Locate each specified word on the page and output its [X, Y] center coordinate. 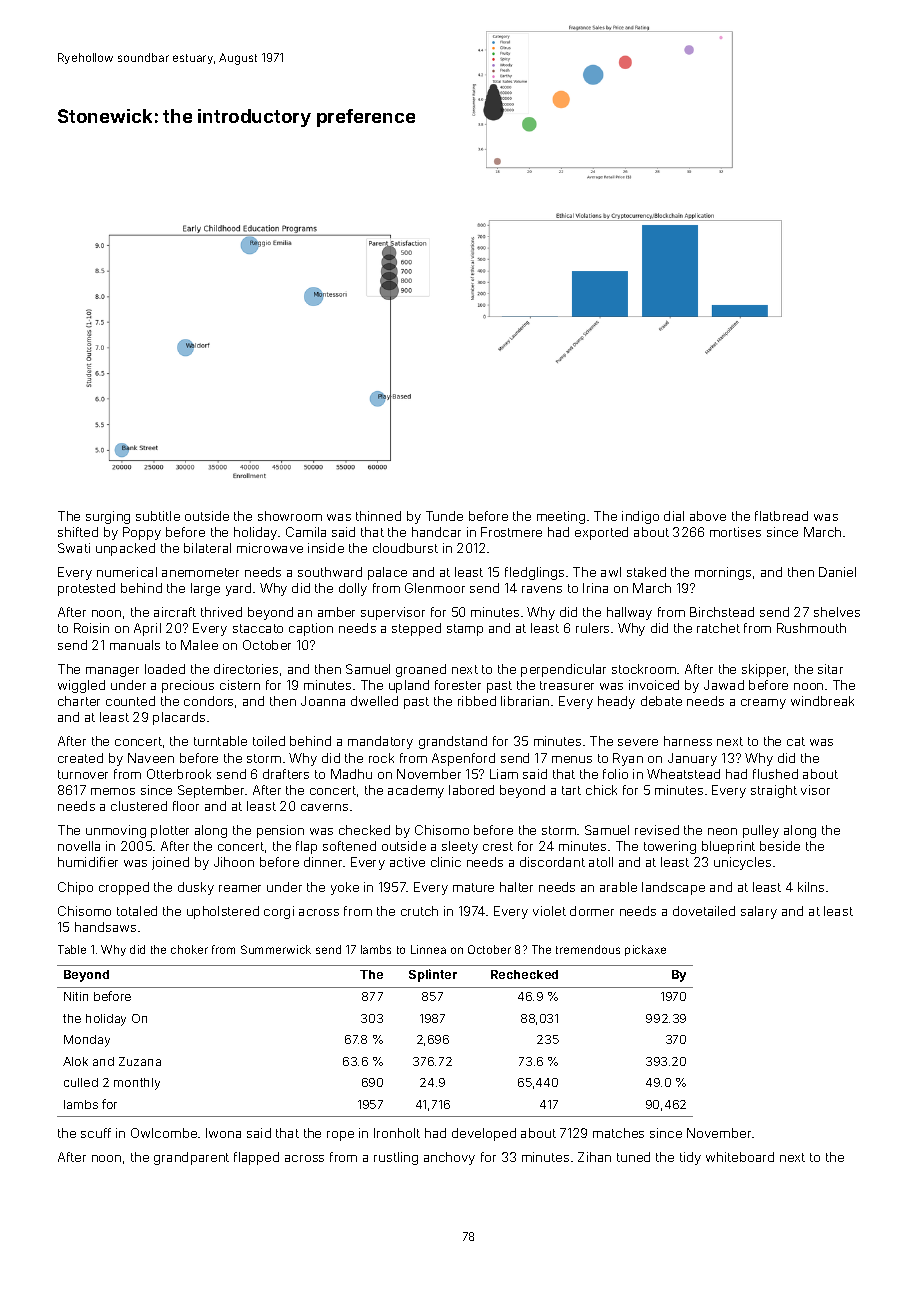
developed [484, 1134]
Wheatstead [683, 774]
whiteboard [740, 1157]
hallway [629, 613]
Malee [199, 645]
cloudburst [405, 548]
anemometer [200, 572]
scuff [96, 1133]
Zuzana [140, 1061]
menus [572, 759]
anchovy [449, 1158]
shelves [837, 612]
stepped [416, 629]
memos [113, 791]
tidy [690, 1158]
